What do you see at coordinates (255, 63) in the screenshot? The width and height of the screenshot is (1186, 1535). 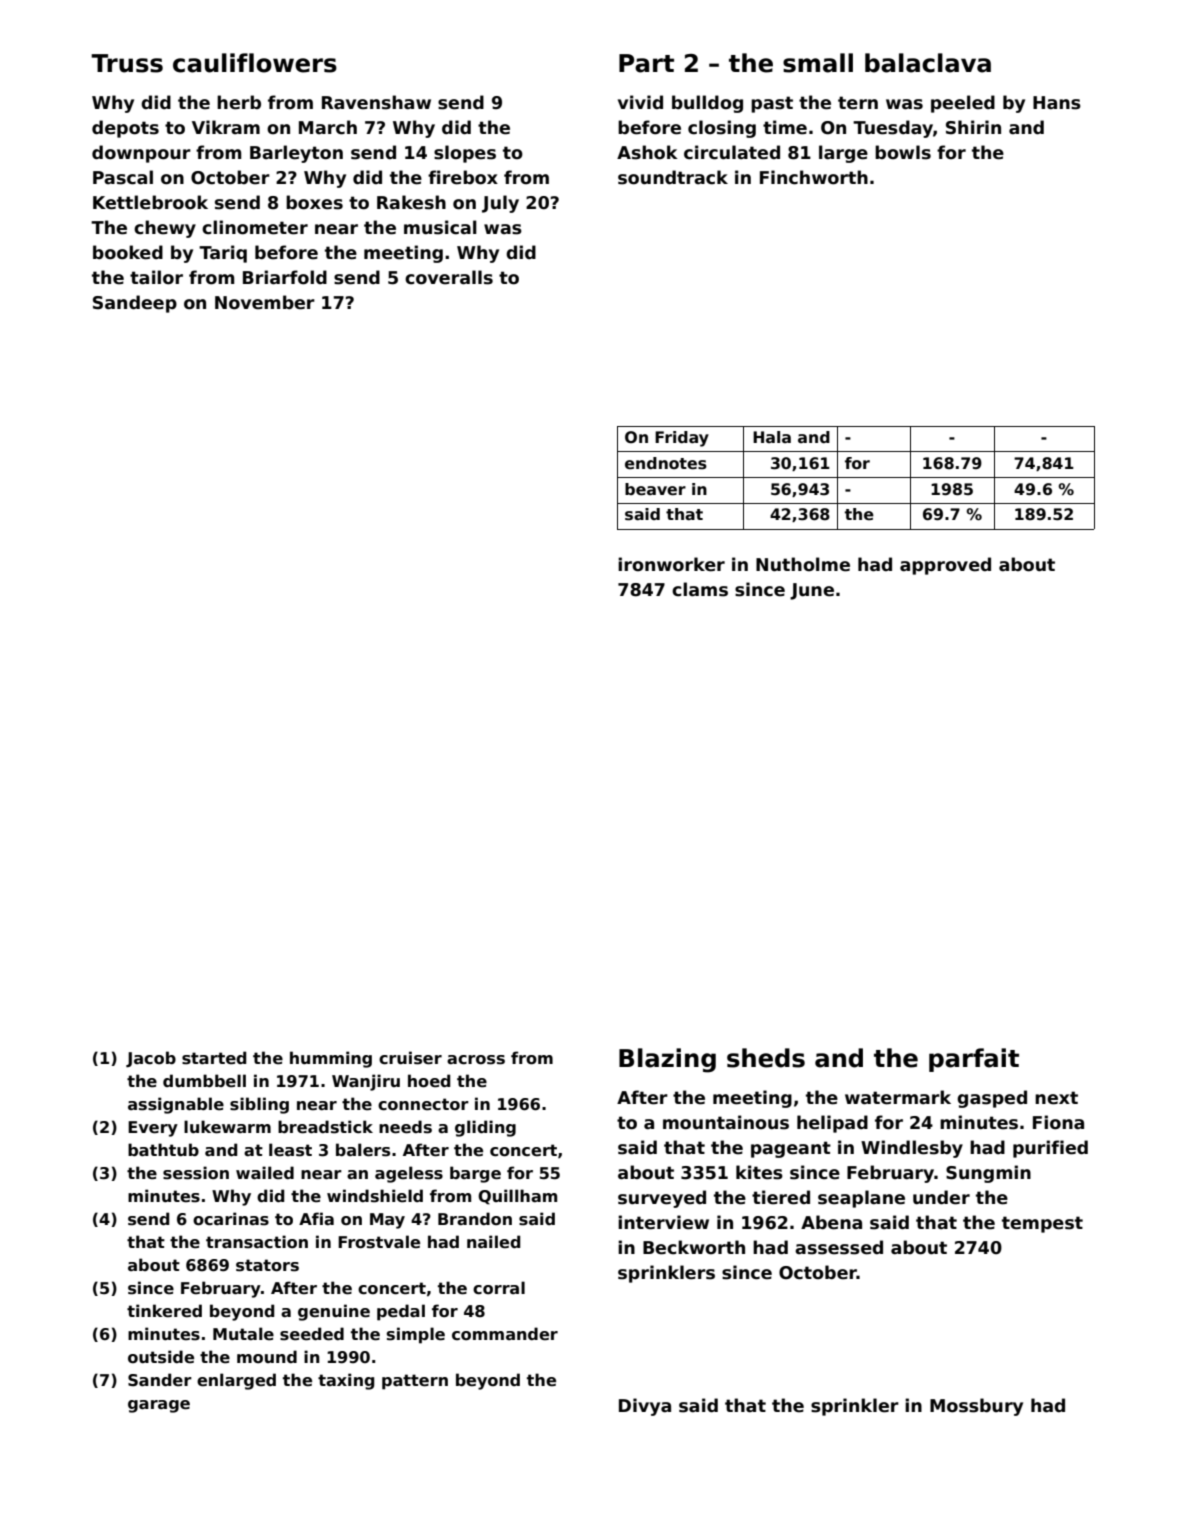 I see `cauliflowers` at bounding box center [255, 63].
